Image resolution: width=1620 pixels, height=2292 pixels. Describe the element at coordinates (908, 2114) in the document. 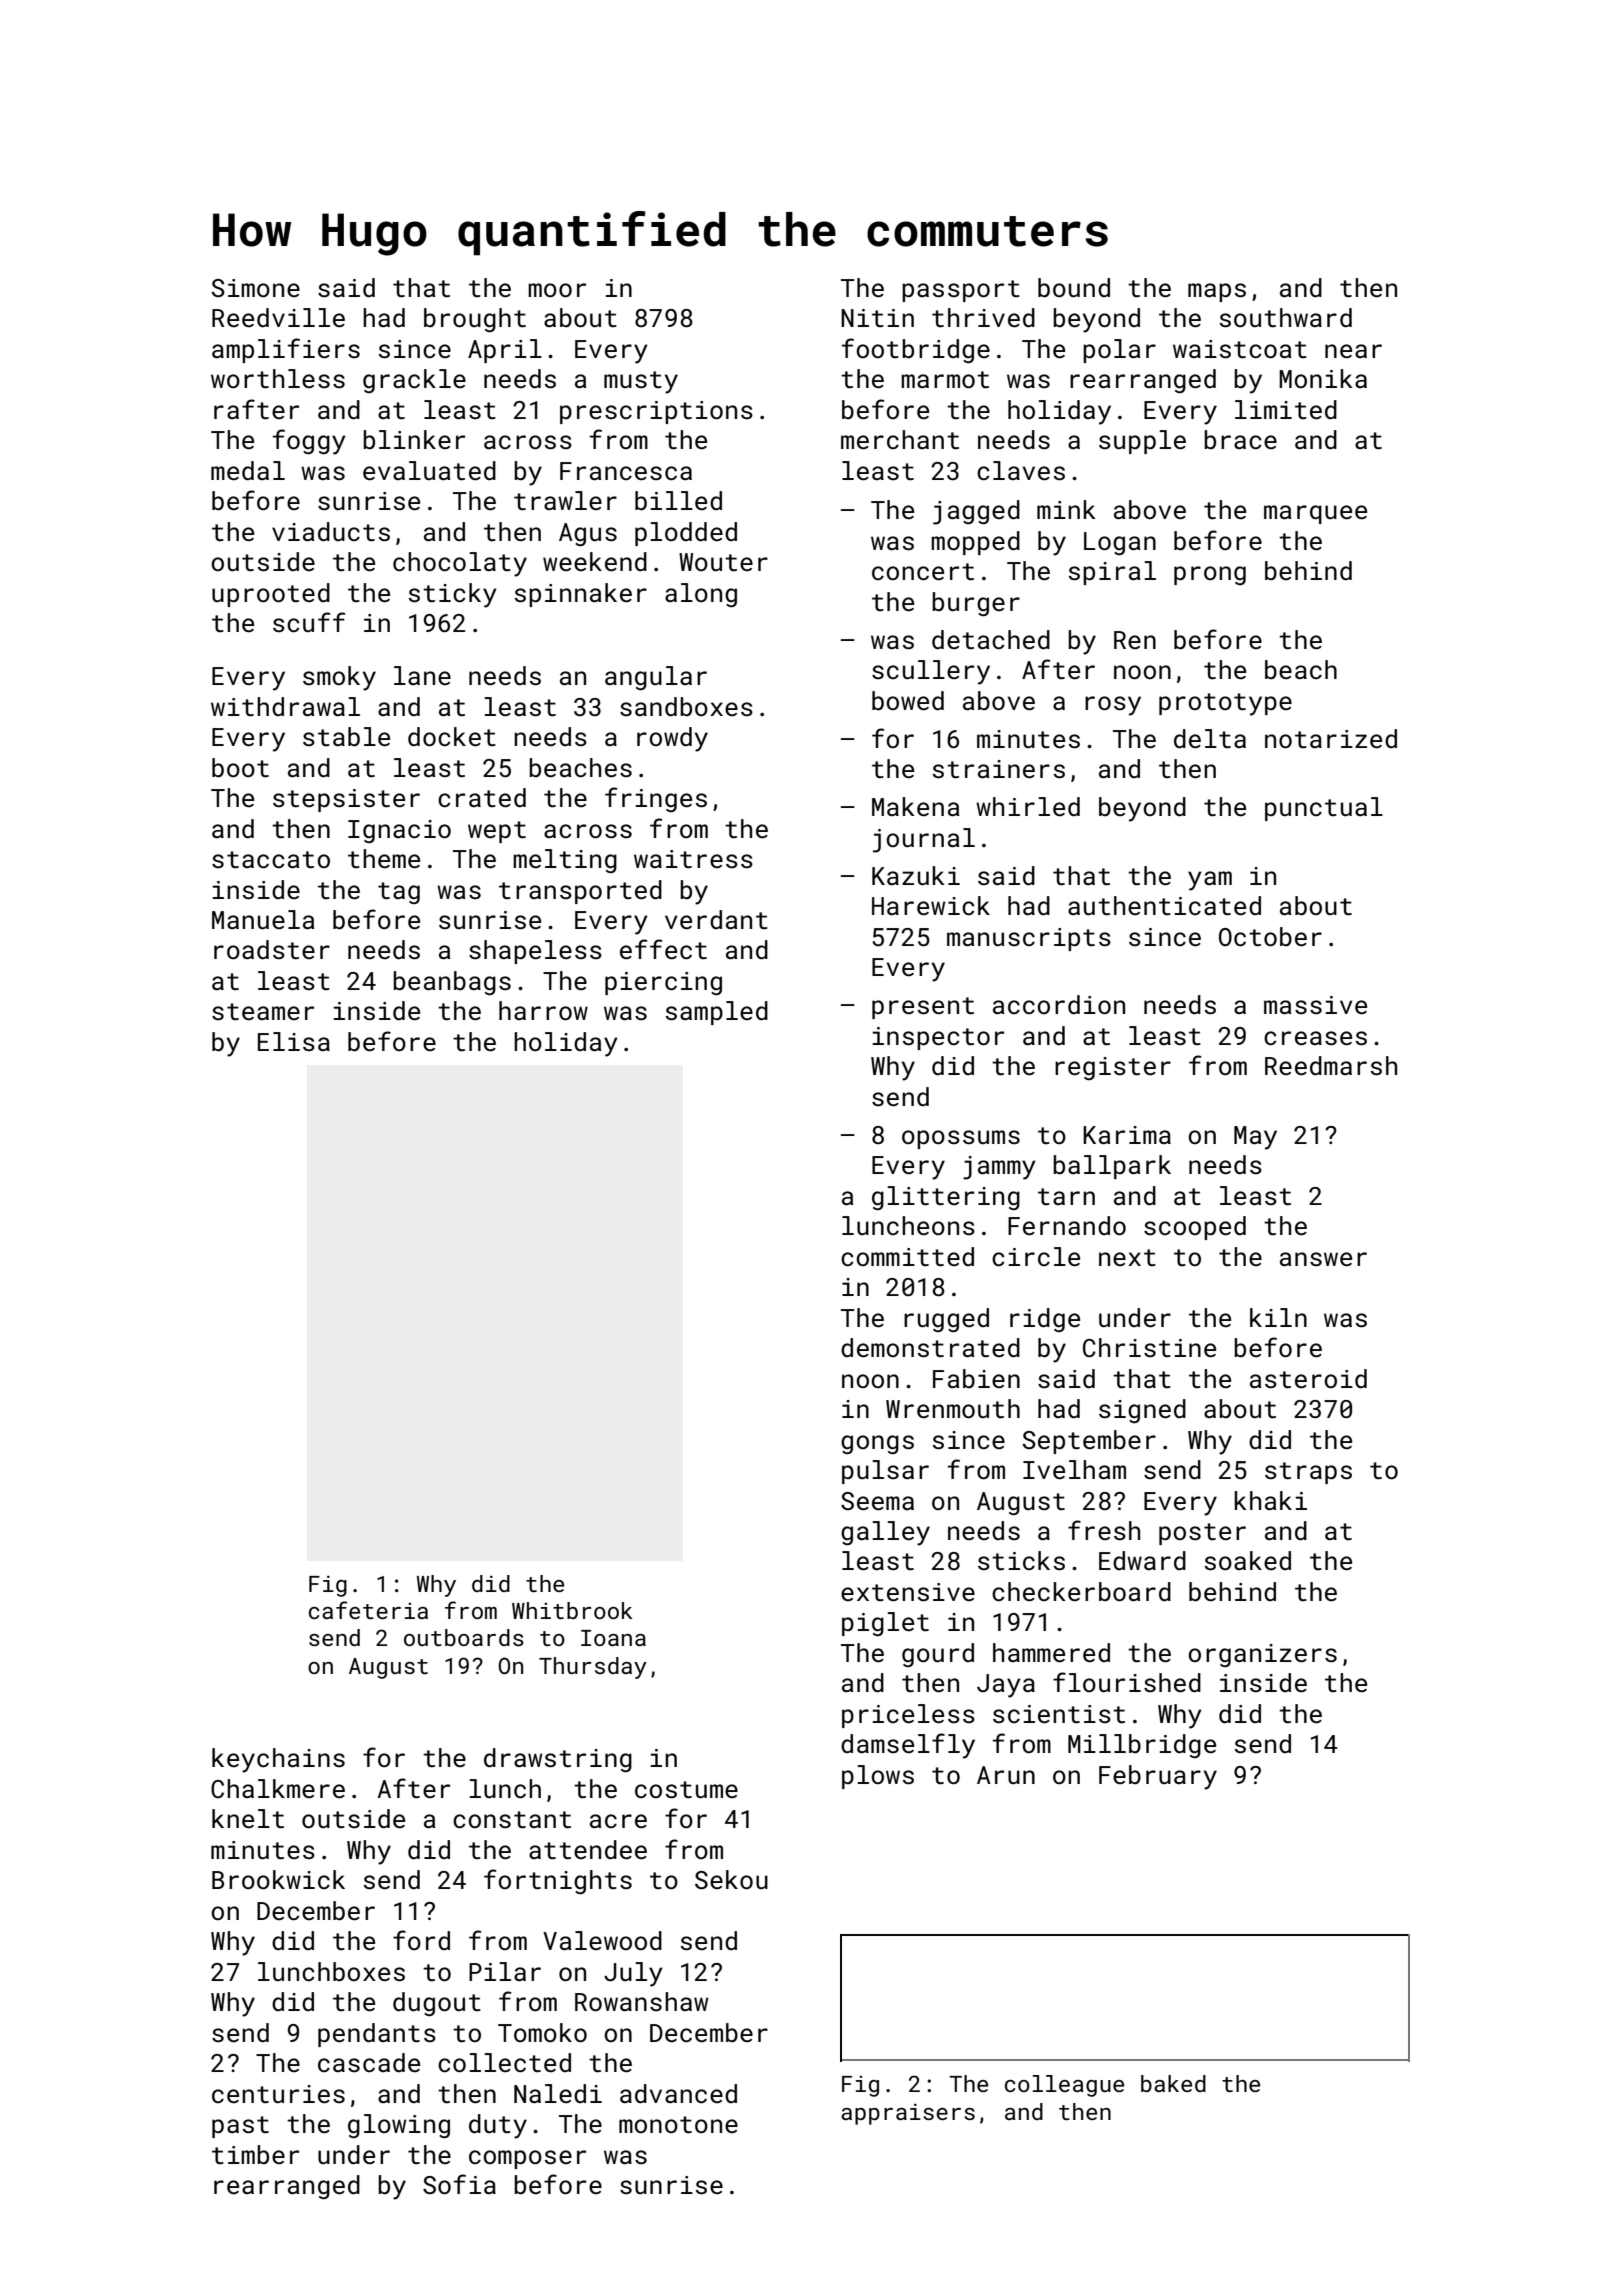

I see `appraisers` at that location.
